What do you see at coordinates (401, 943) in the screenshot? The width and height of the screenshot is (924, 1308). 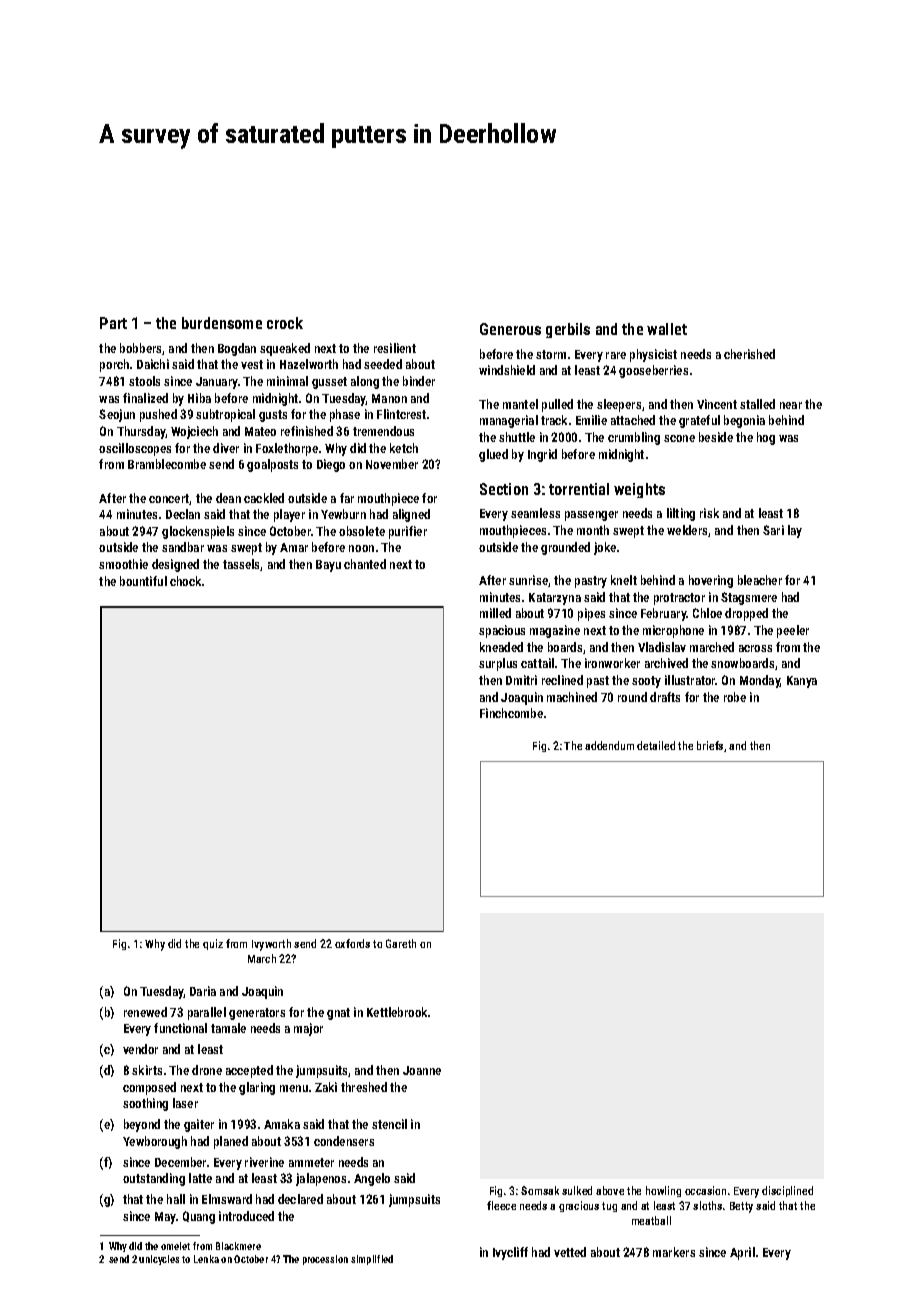 I see `Gareth` at bounding box center [401, 943].
